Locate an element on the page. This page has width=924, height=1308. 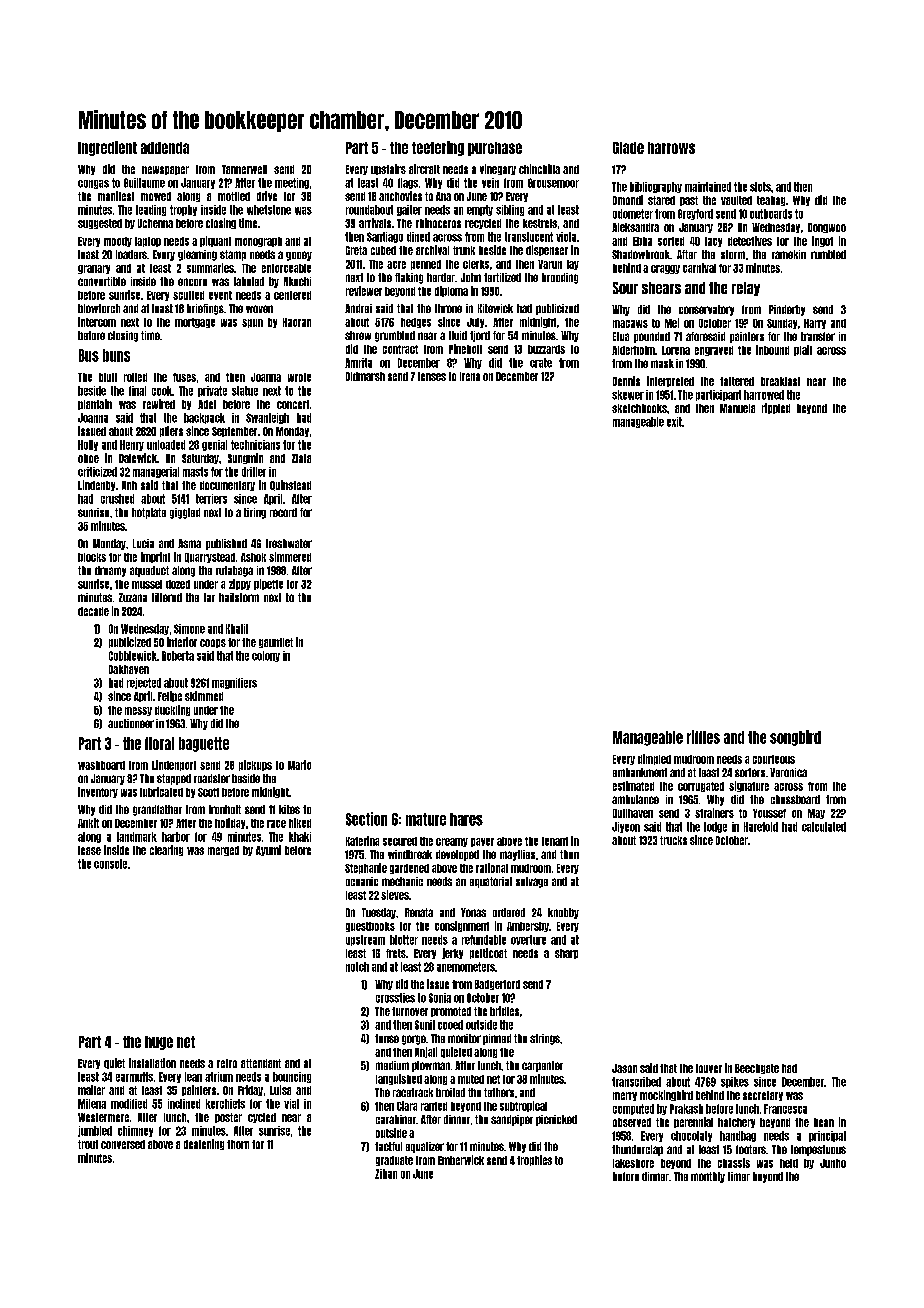
relay is located at coordinates (746, 289).
